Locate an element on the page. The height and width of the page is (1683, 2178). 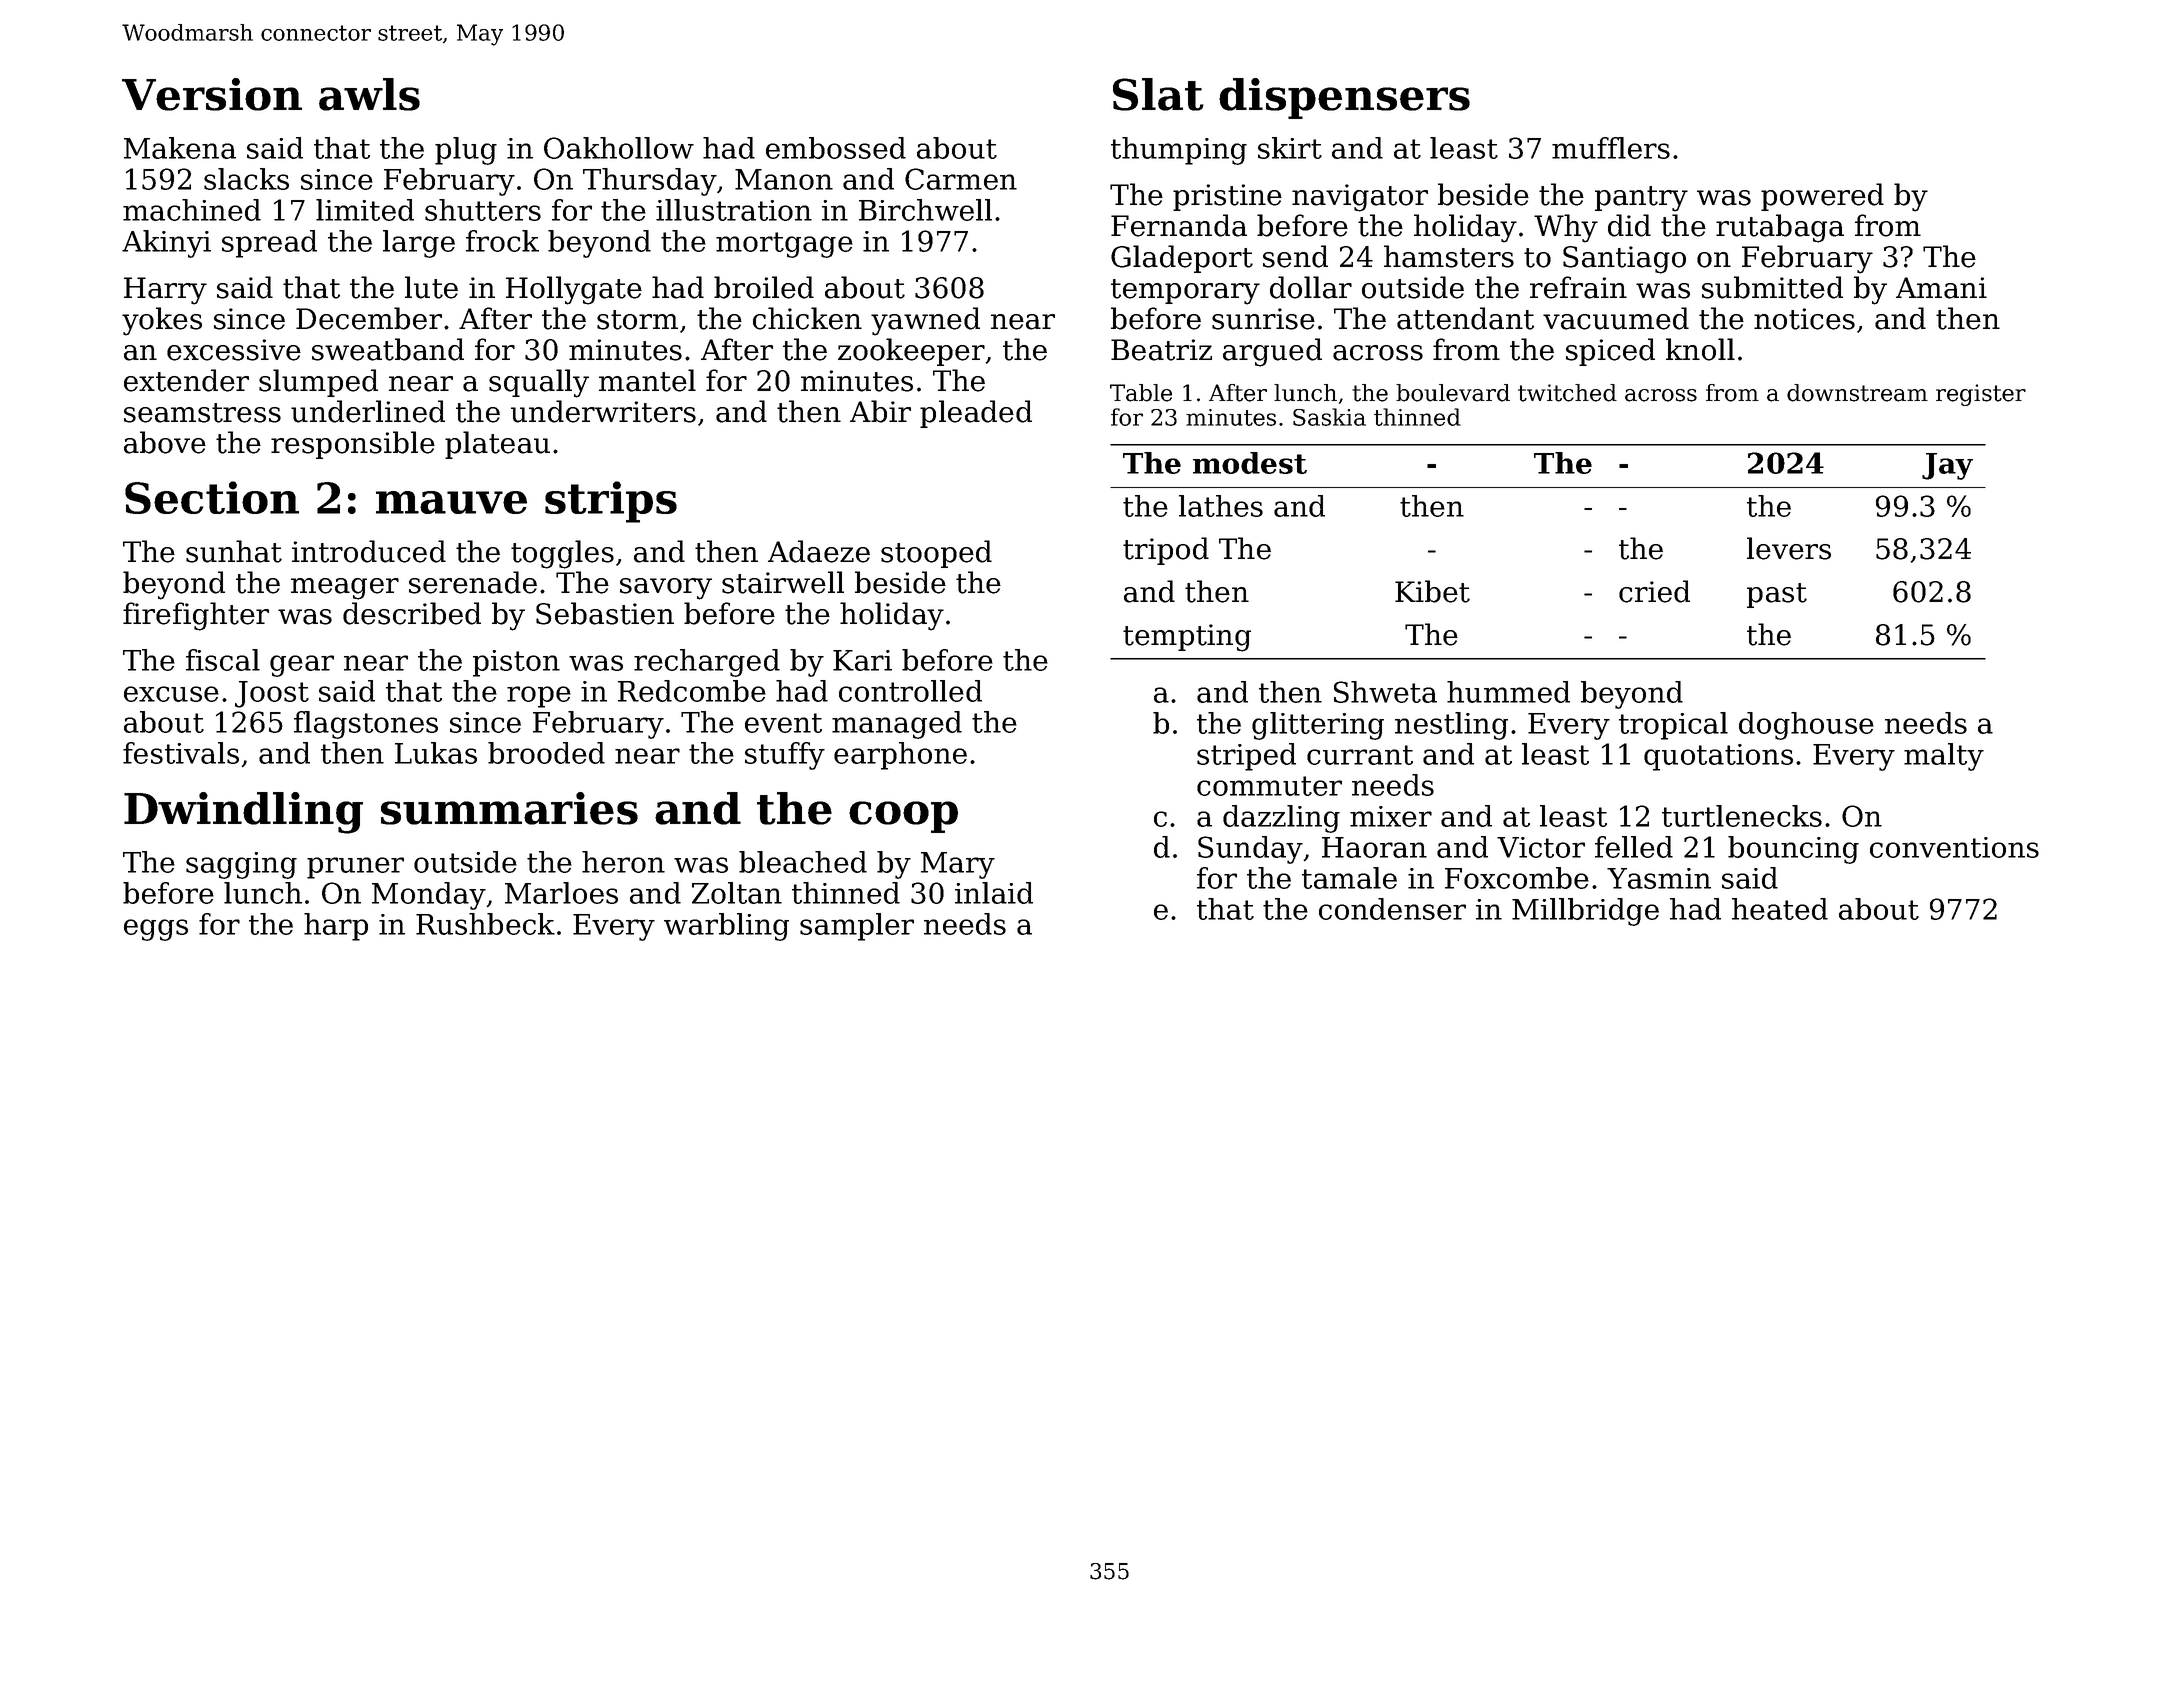
tripod is located at coordinates (1166, 551).
